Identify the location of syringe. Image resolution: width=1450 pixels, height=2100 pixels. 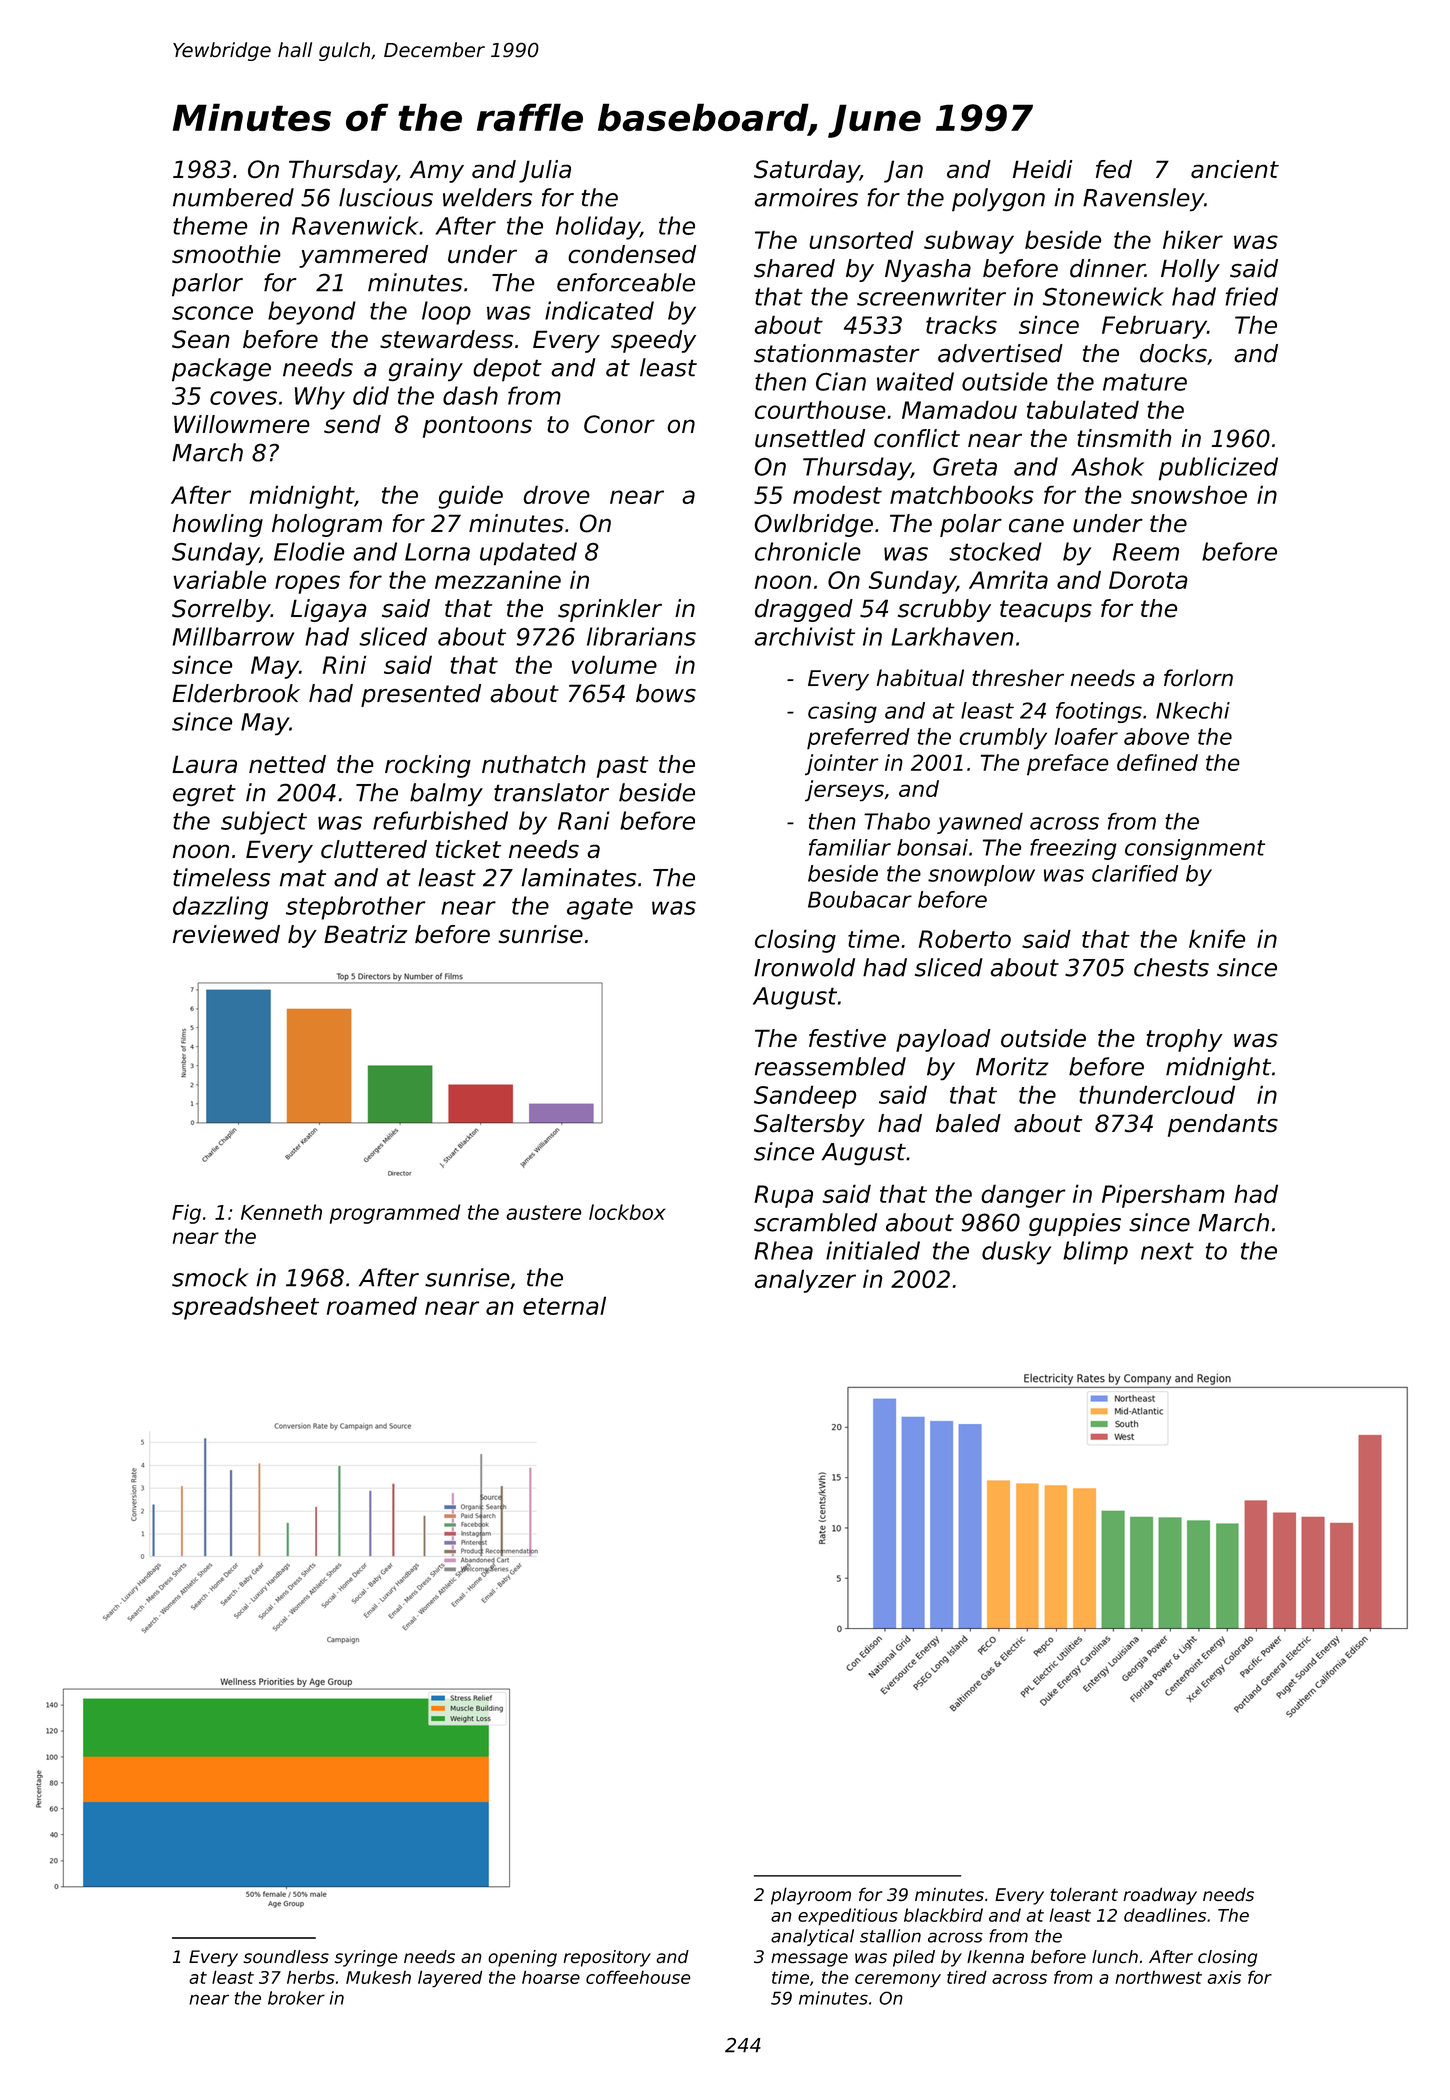
(366, 1958).
